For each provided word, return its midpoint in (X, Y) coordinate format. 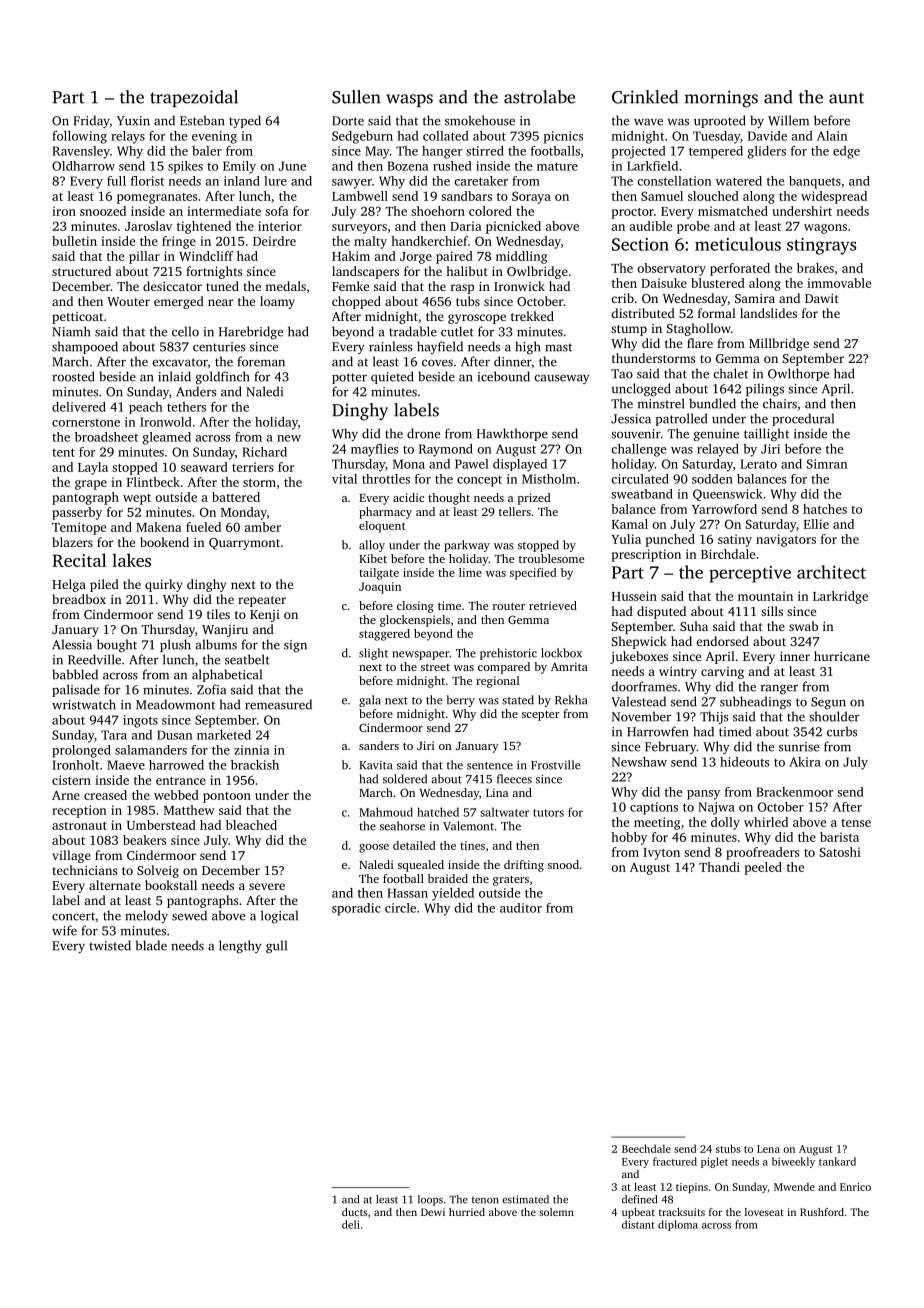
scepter (541, 716)
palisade (76, 690)
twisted (110, 945)
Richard (264, 452)
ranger (779, 690)
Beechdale (646, 1148)
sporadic (356, 909)
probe (693, 227)
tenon (485, 1200)
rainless (390, 346)
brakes (815, 268)
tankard (837, 1161)
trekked (532, 316)
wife (64, 930)
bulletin (74, 241)
